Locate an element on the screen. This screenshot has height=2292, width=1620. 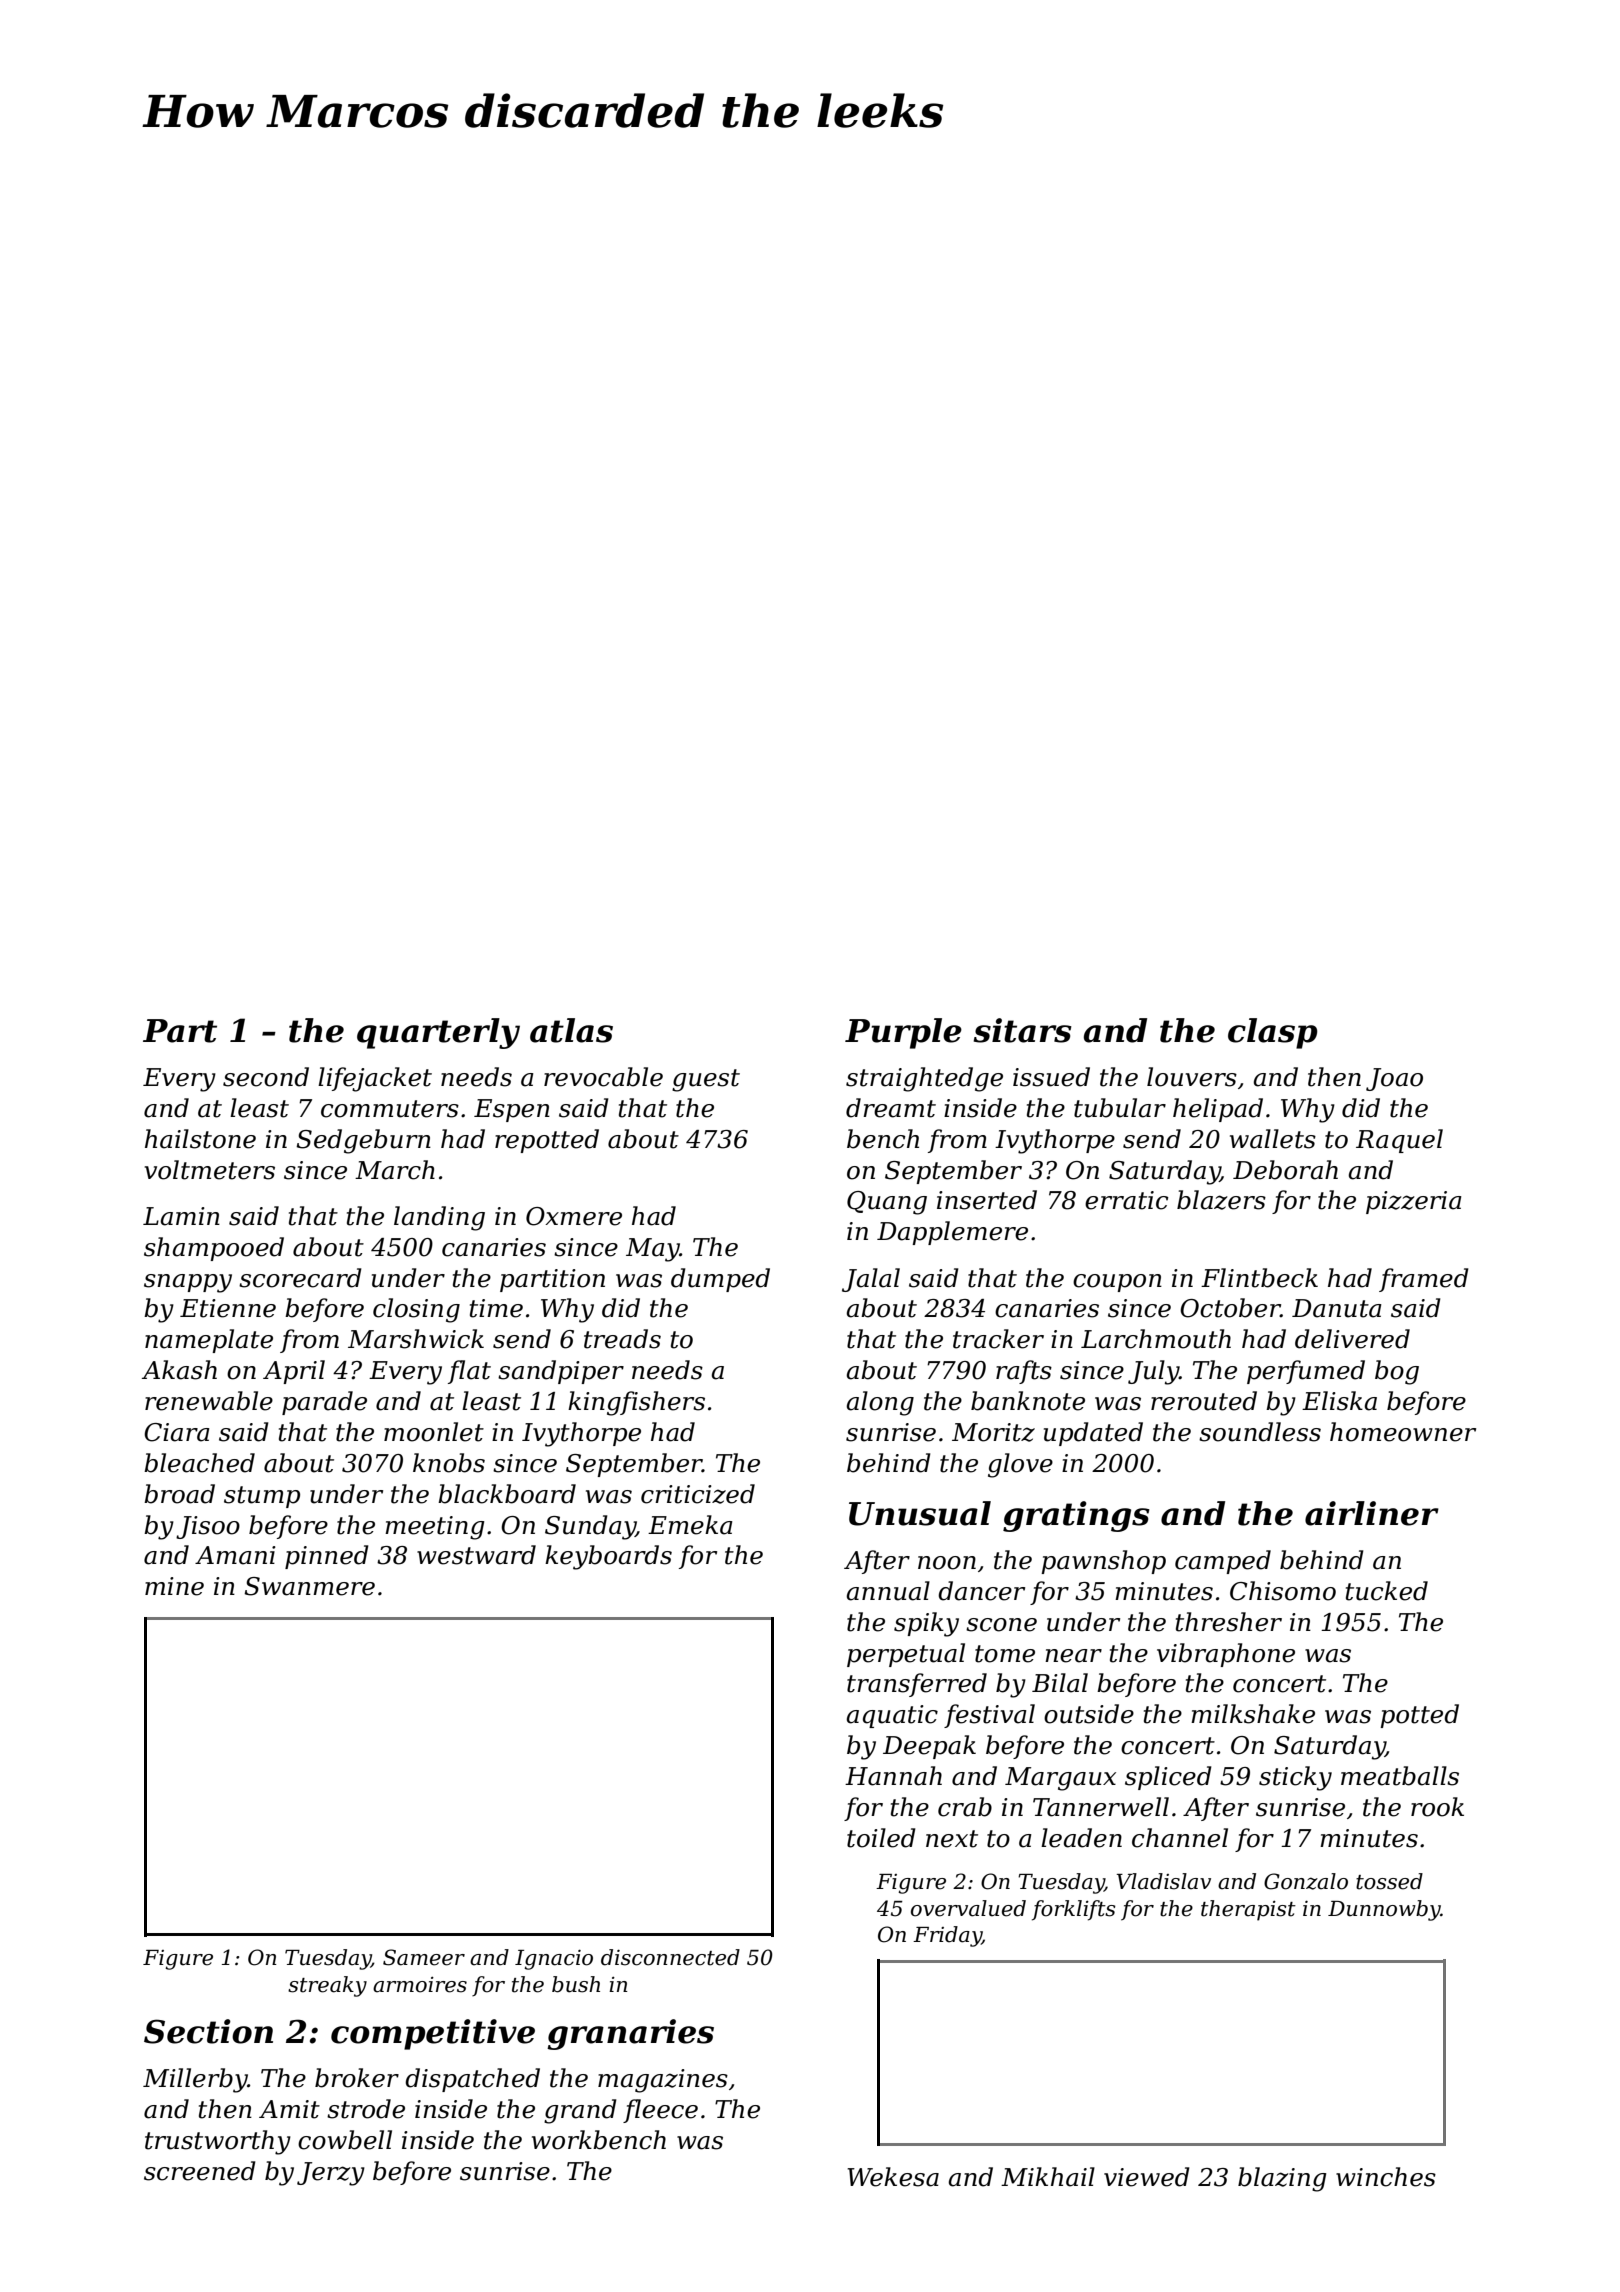
snappy is located at coordinates (188, 1283).
